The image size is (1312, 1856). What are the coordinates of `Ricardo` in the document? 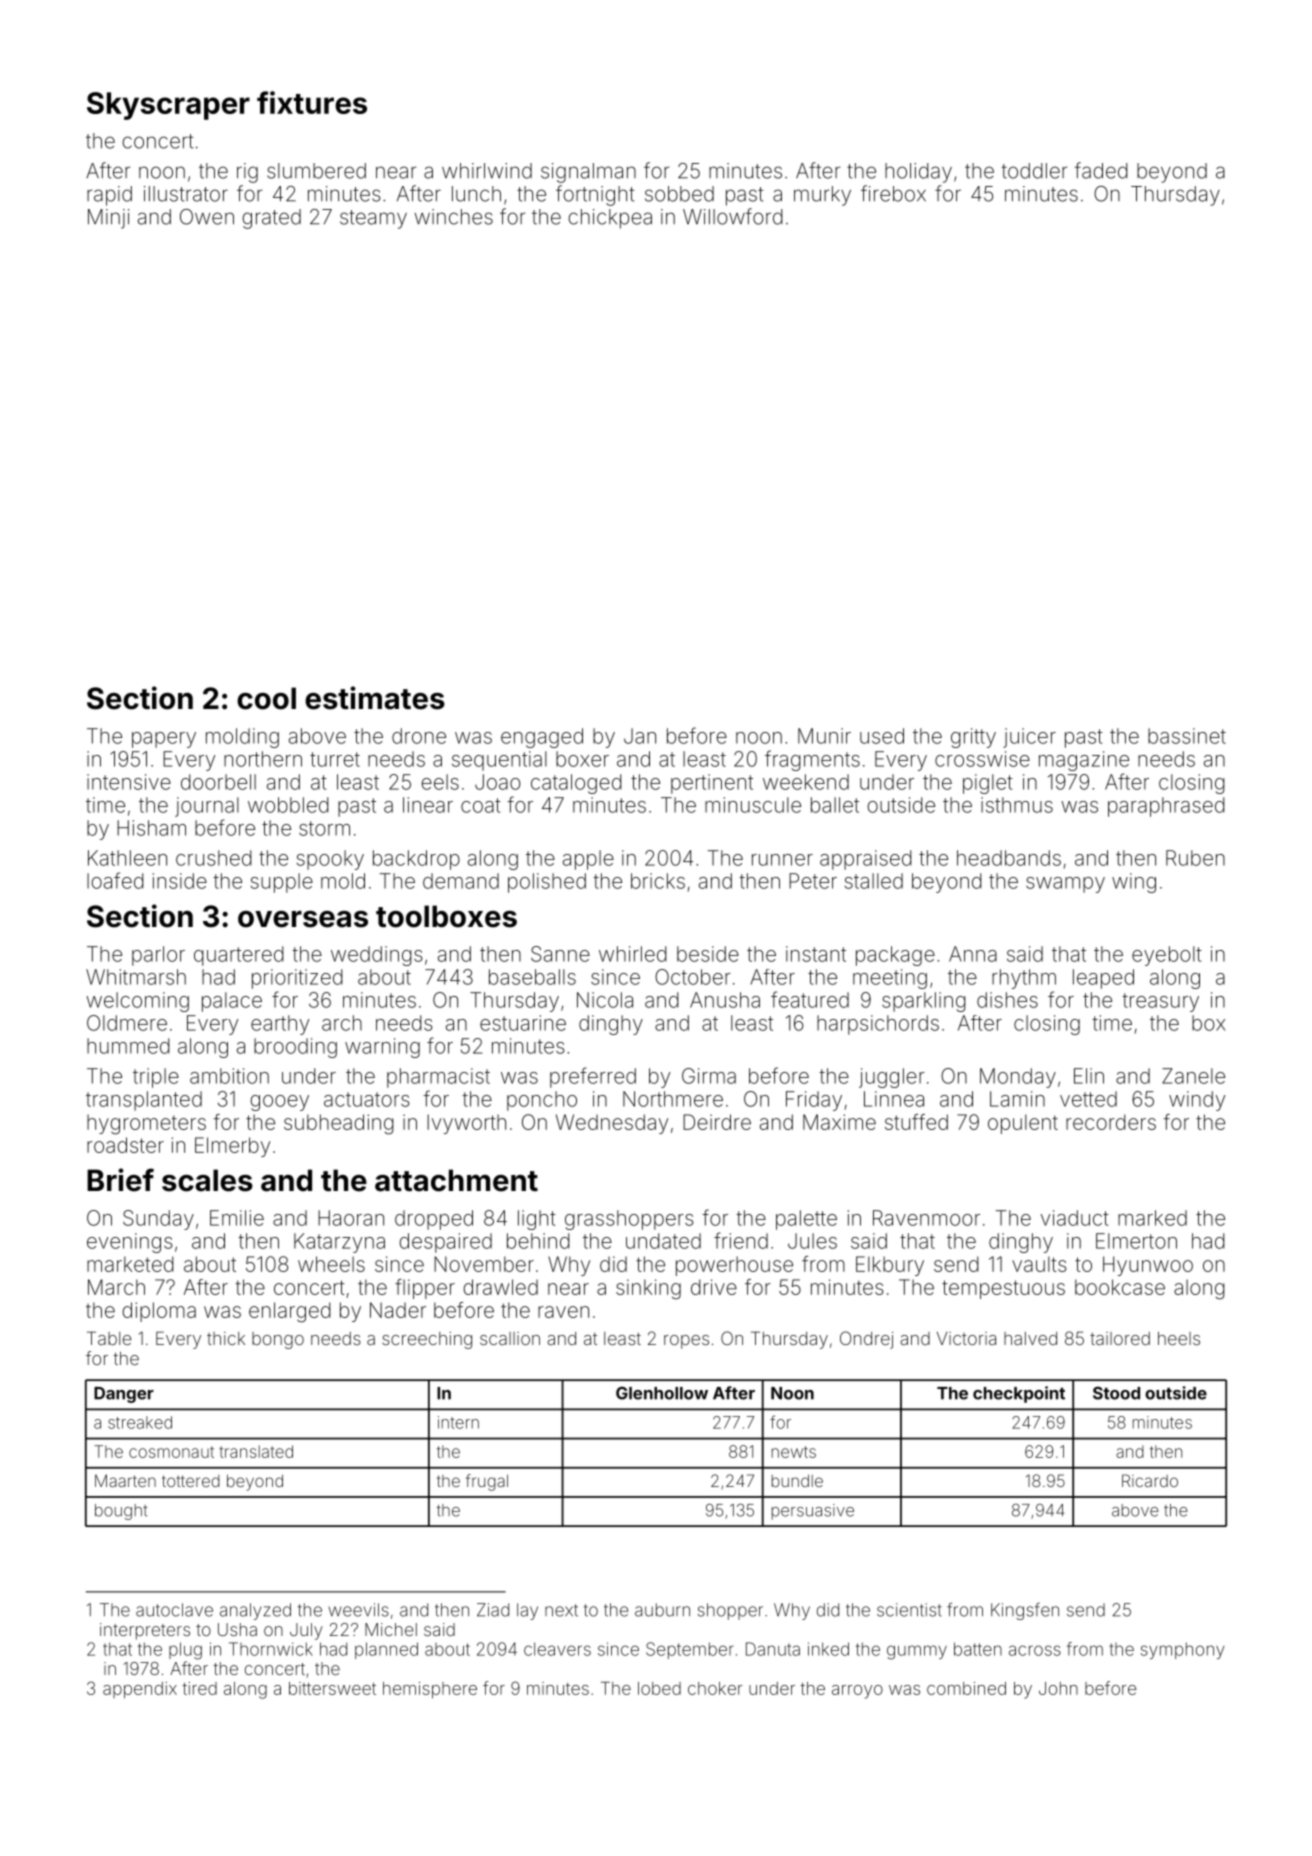 It's located at (1150, 1480).
